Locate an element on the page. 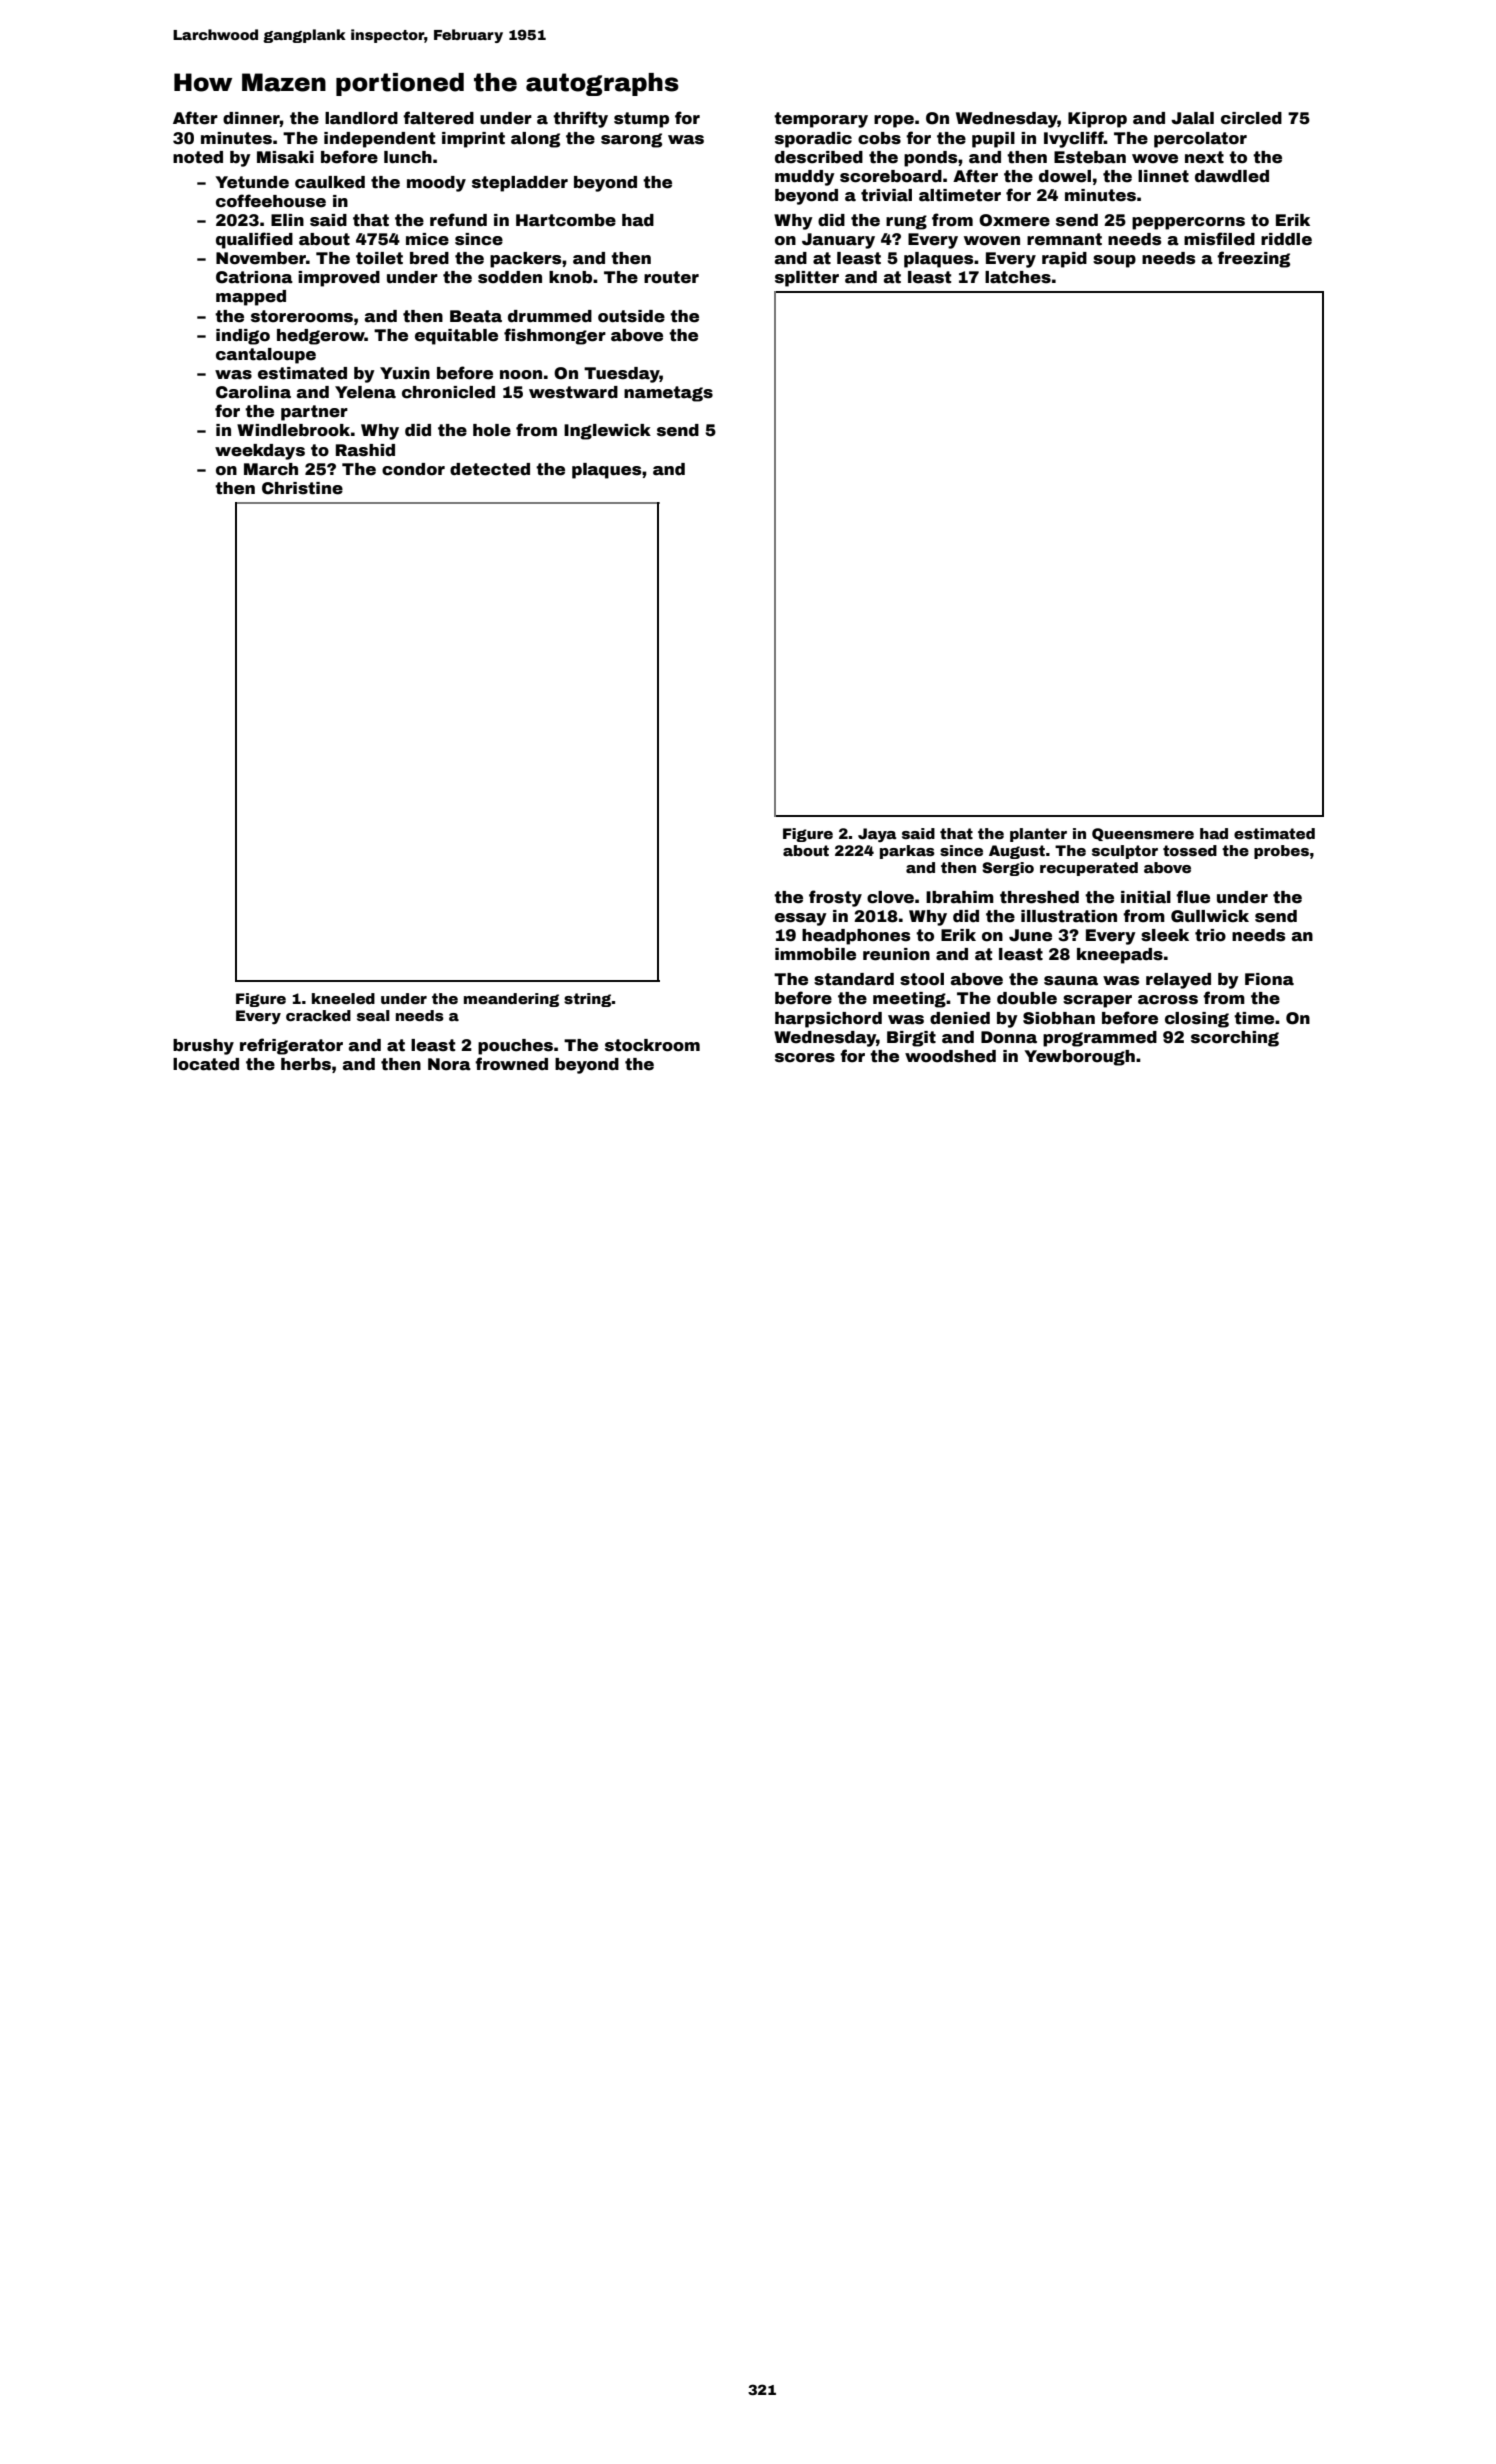 The height and width of the page is (2464, 1496). refund is located at coordinates (458, 220).
